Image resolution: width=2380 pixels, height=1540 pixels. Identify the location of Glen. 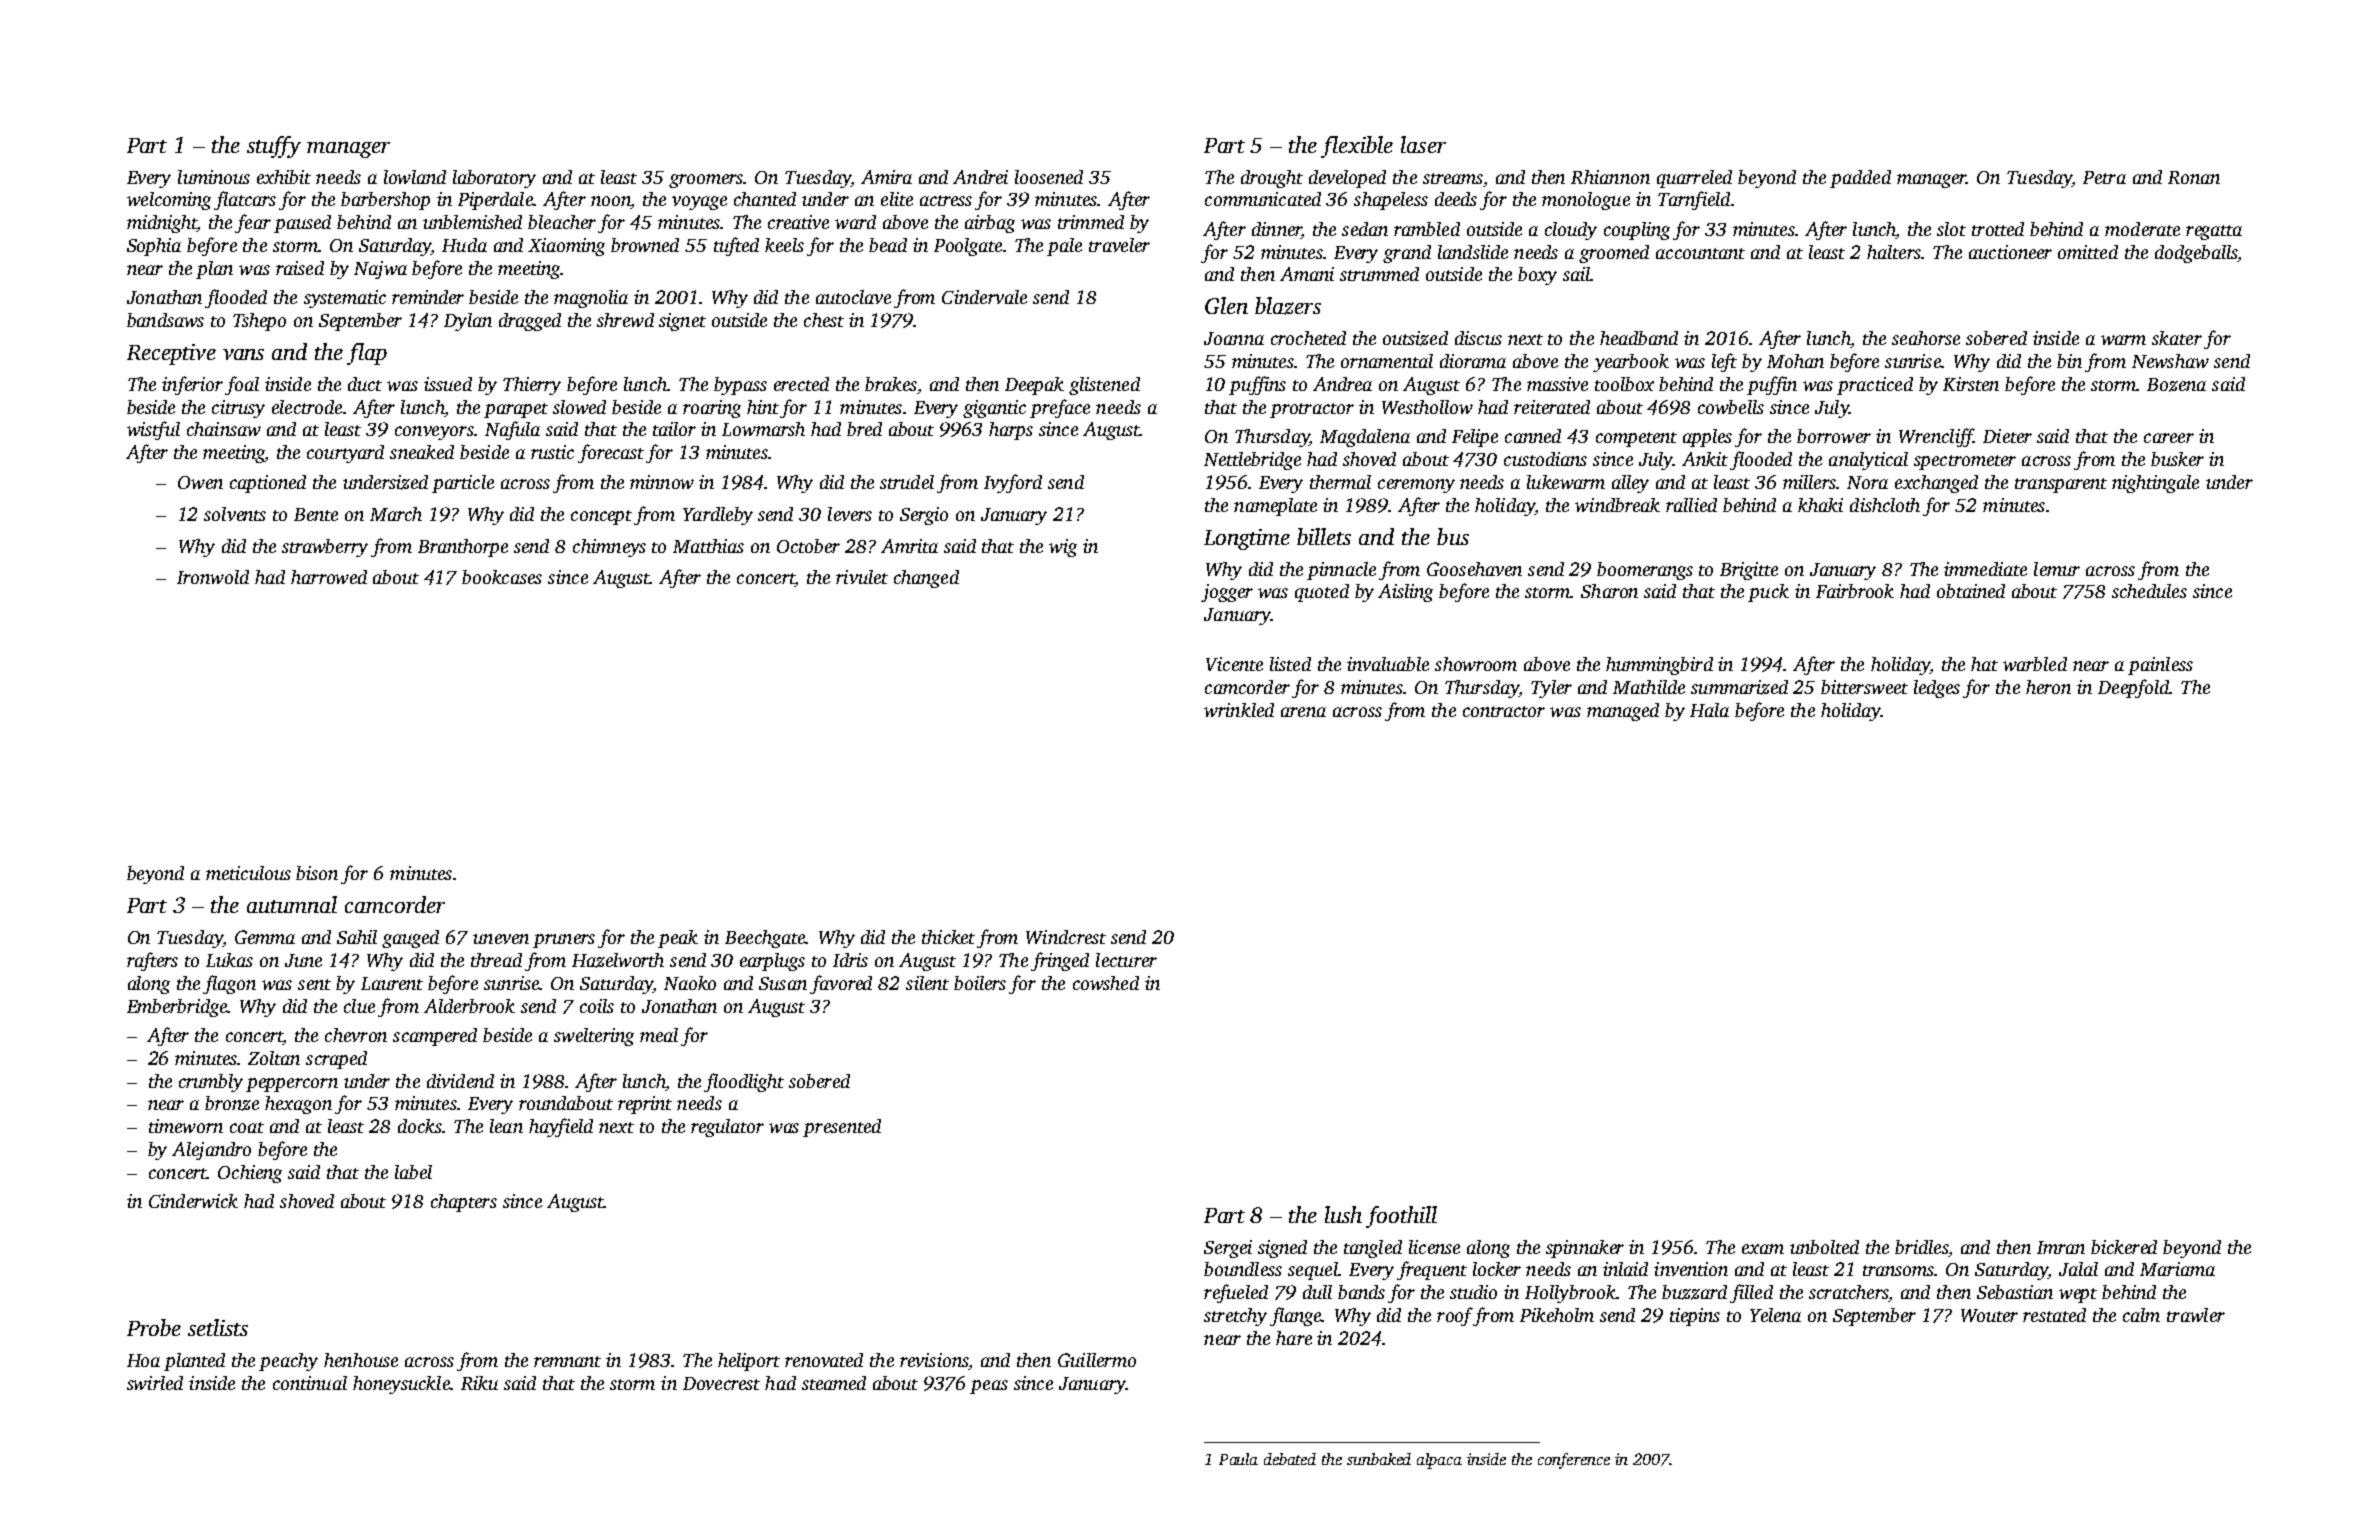
(1226, 305).
